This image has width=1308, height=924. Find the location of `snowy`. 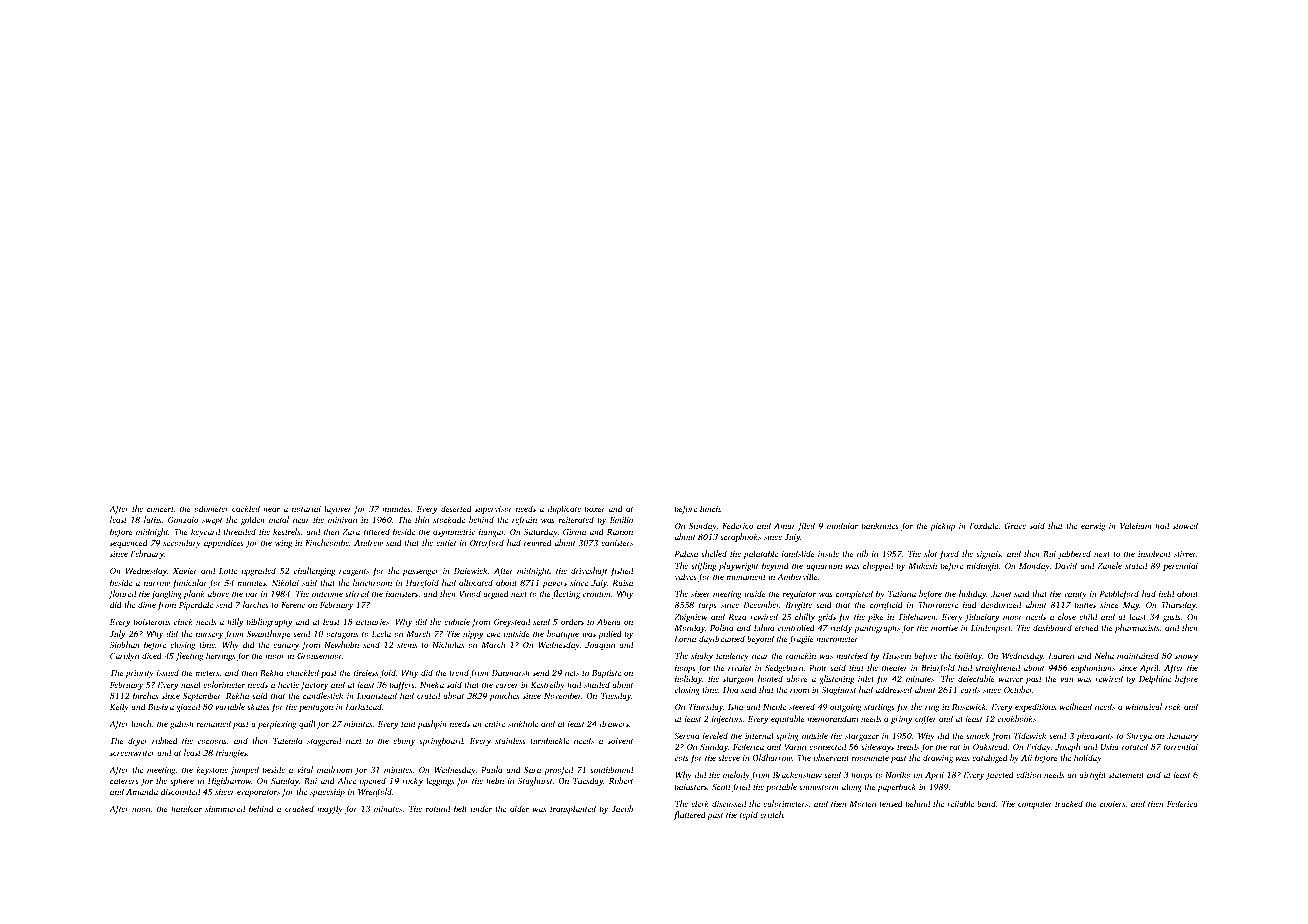

snowy is located at coordinates (1186, 657).
